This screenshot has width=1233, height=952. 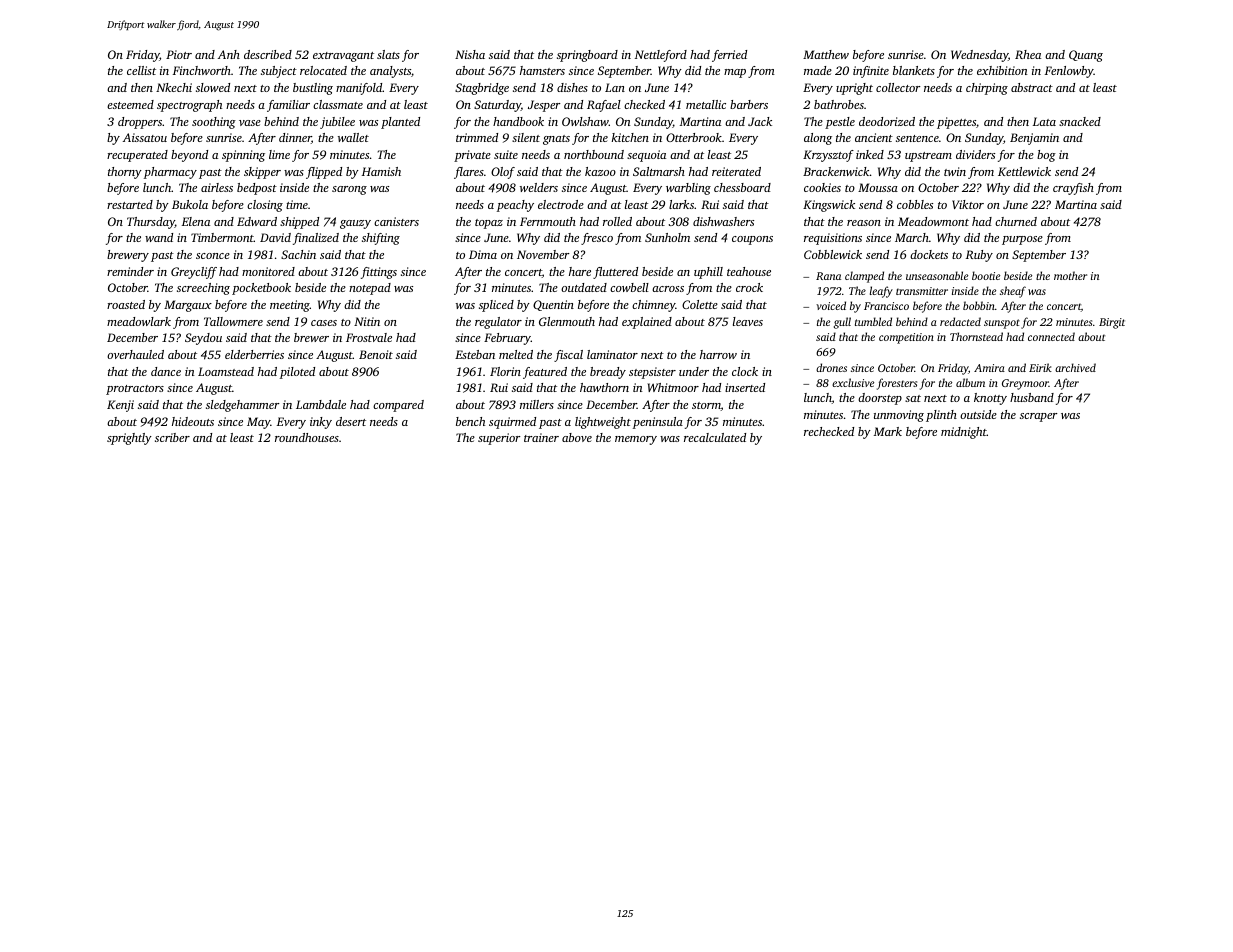 I want to click on Nkechi, so click(x=174, y=87).
